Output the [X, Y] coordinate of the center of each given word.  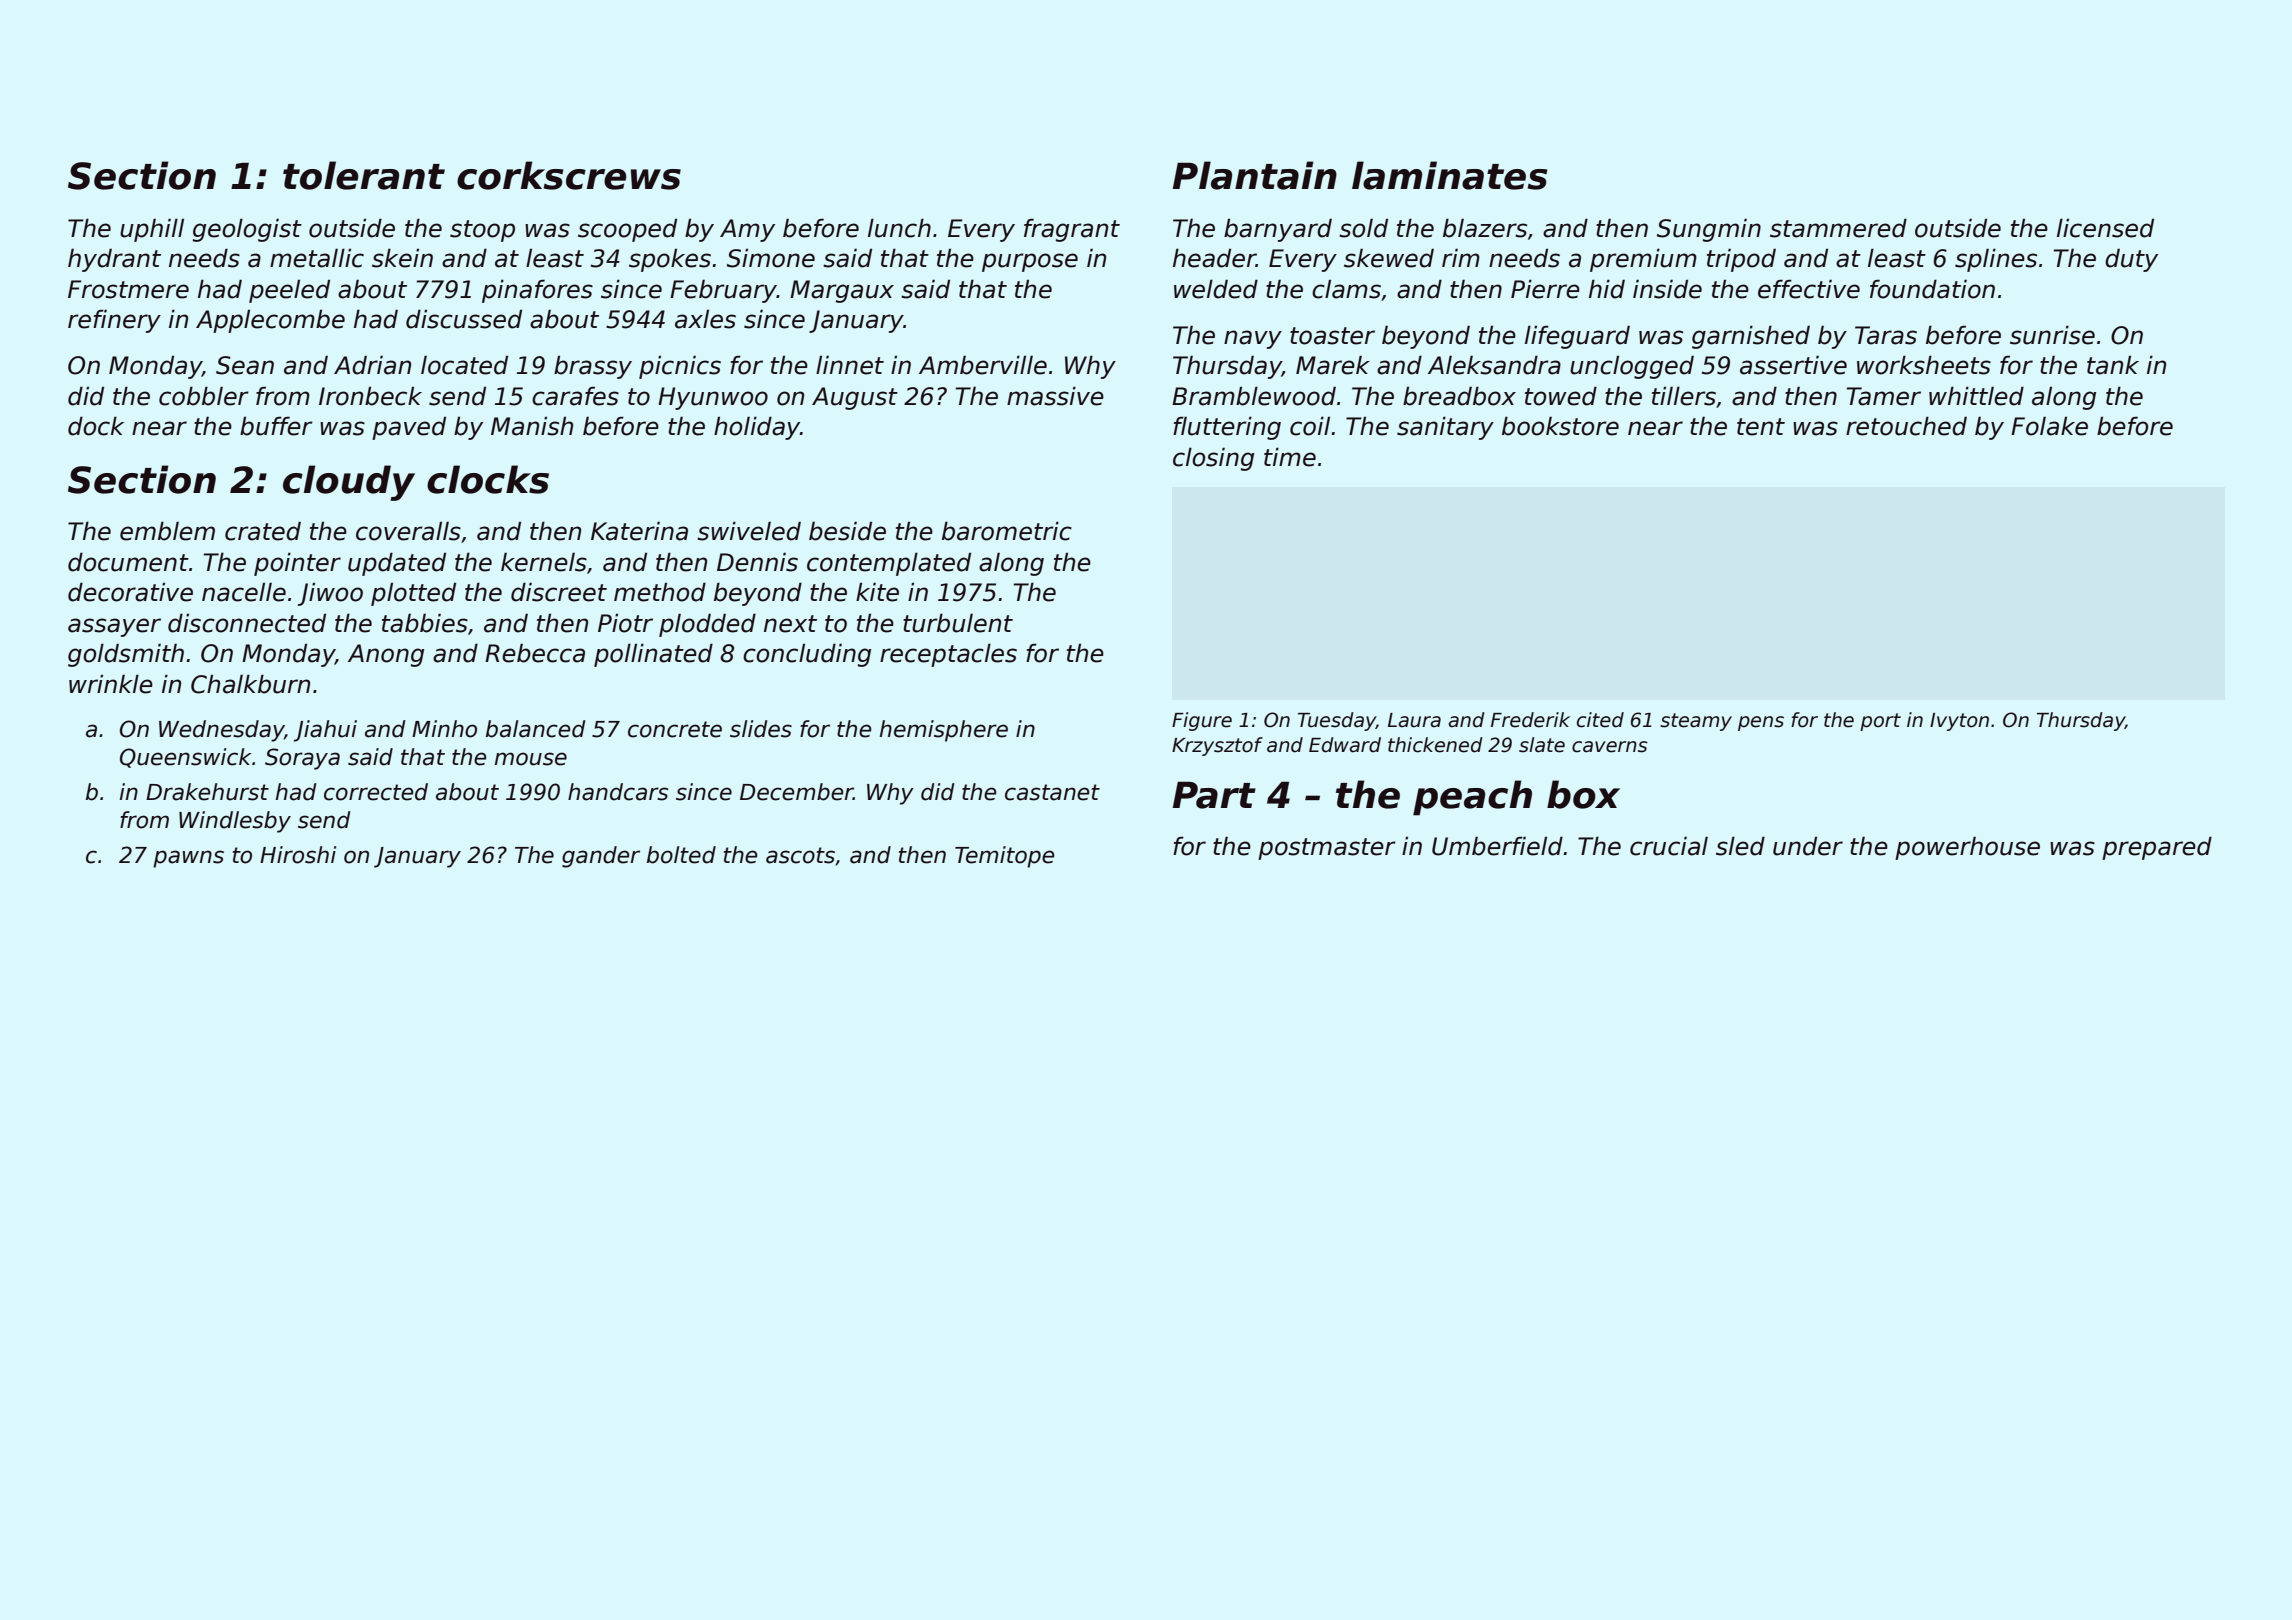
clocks [488, 479]
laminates [1450, 175]
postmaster [1327, 849]
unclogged [1632, 367]
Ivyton [1959, 722]
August [855, 398]
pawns [188, 859]
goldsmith [126, 655]
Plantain [1254, 175]
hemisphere [944, 731]
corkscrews [569, 175]
